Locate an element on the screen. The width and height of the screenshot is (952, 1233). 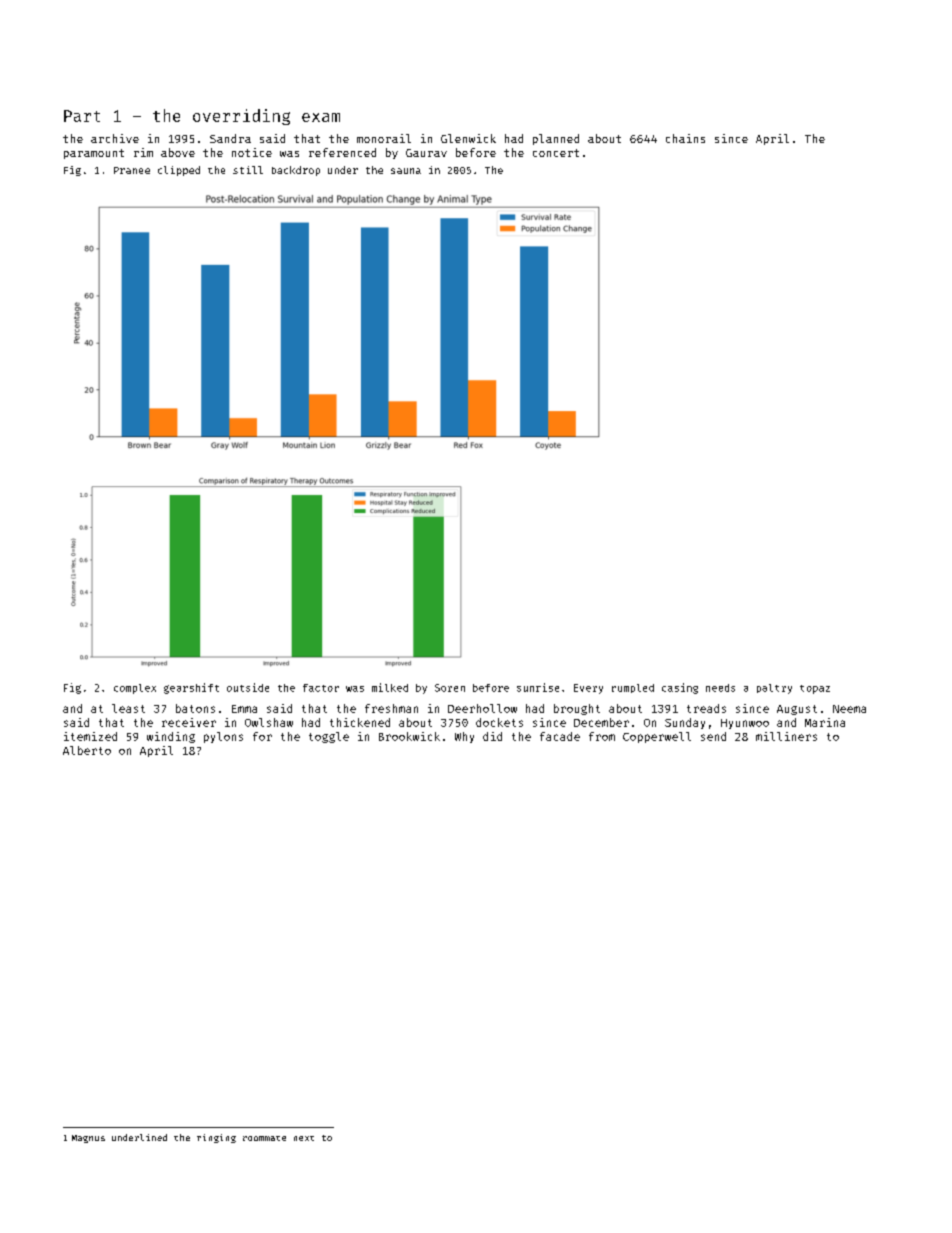
sunrise is located at coordinates (538, 687).
